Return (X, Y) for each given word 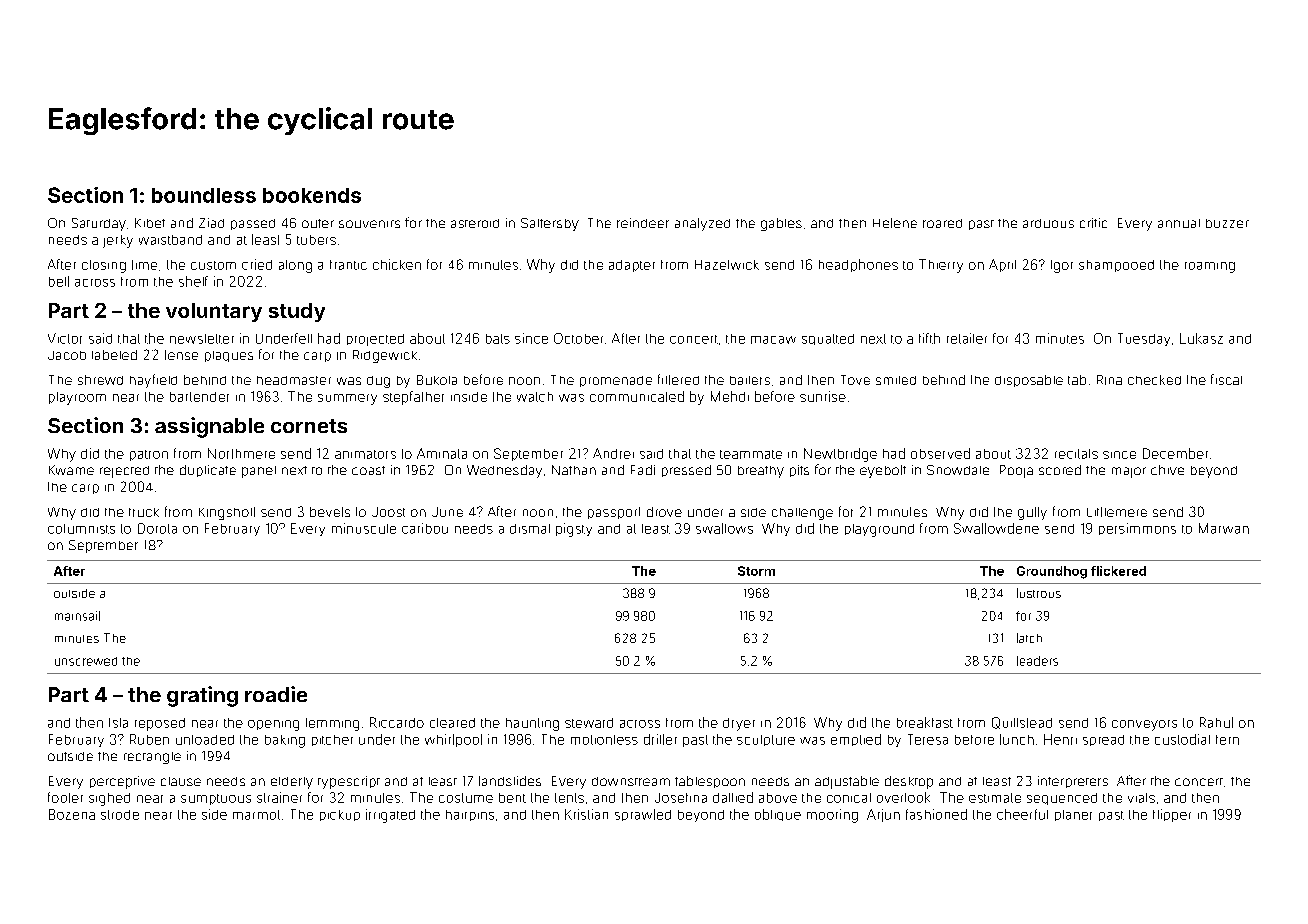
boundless (204, 195)
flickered (1118, 571)
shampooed (1116, 266)
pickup (340, 815)
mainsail (77, 616)
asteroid (475, 223)
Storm (756, 571)
